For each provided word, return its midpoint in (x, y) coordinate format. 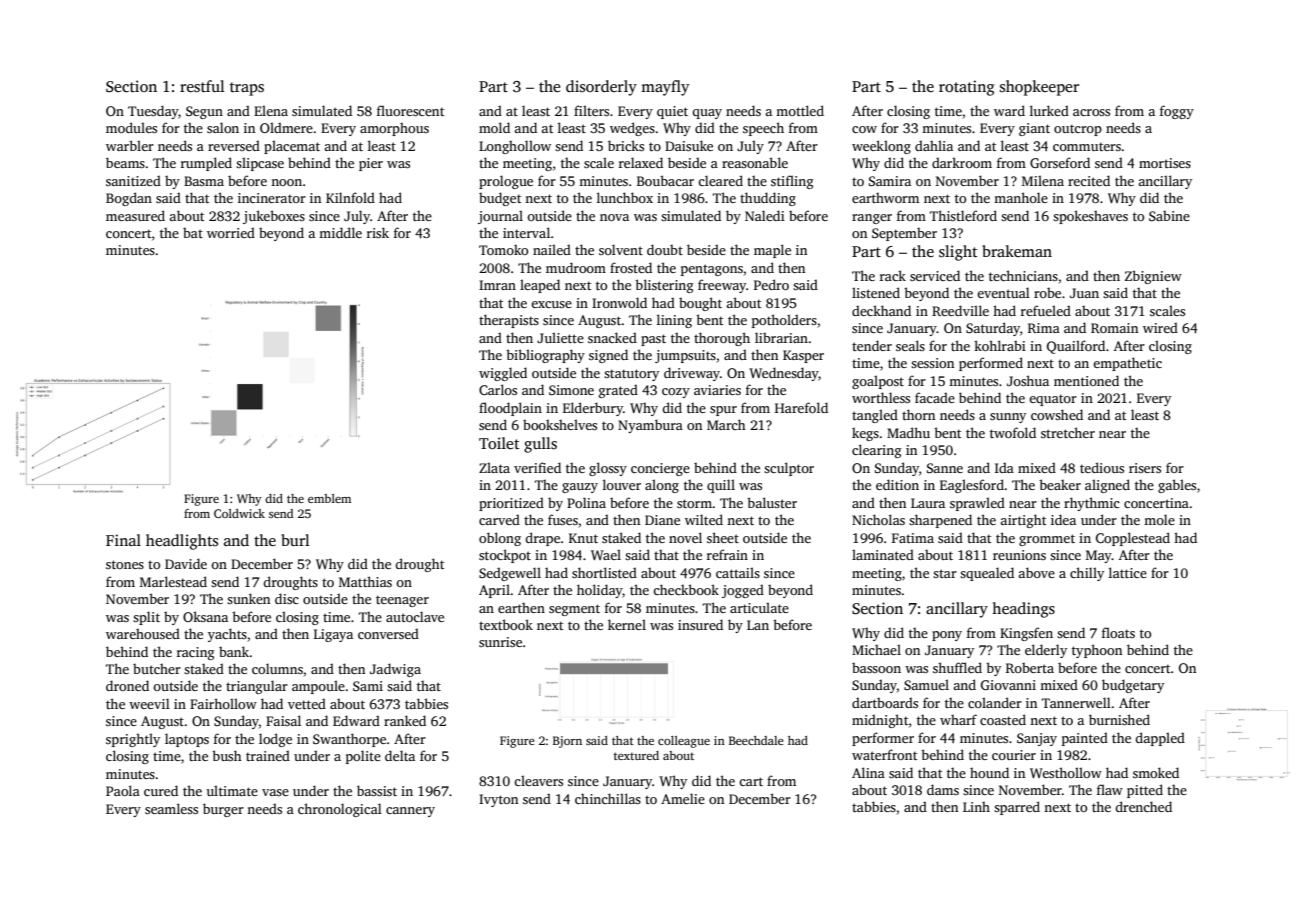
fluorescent (410, 110)
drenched (1144, 806)
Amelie (683, 798)
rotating (966, 88)
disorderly (601, 88)
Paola (123, 790)
